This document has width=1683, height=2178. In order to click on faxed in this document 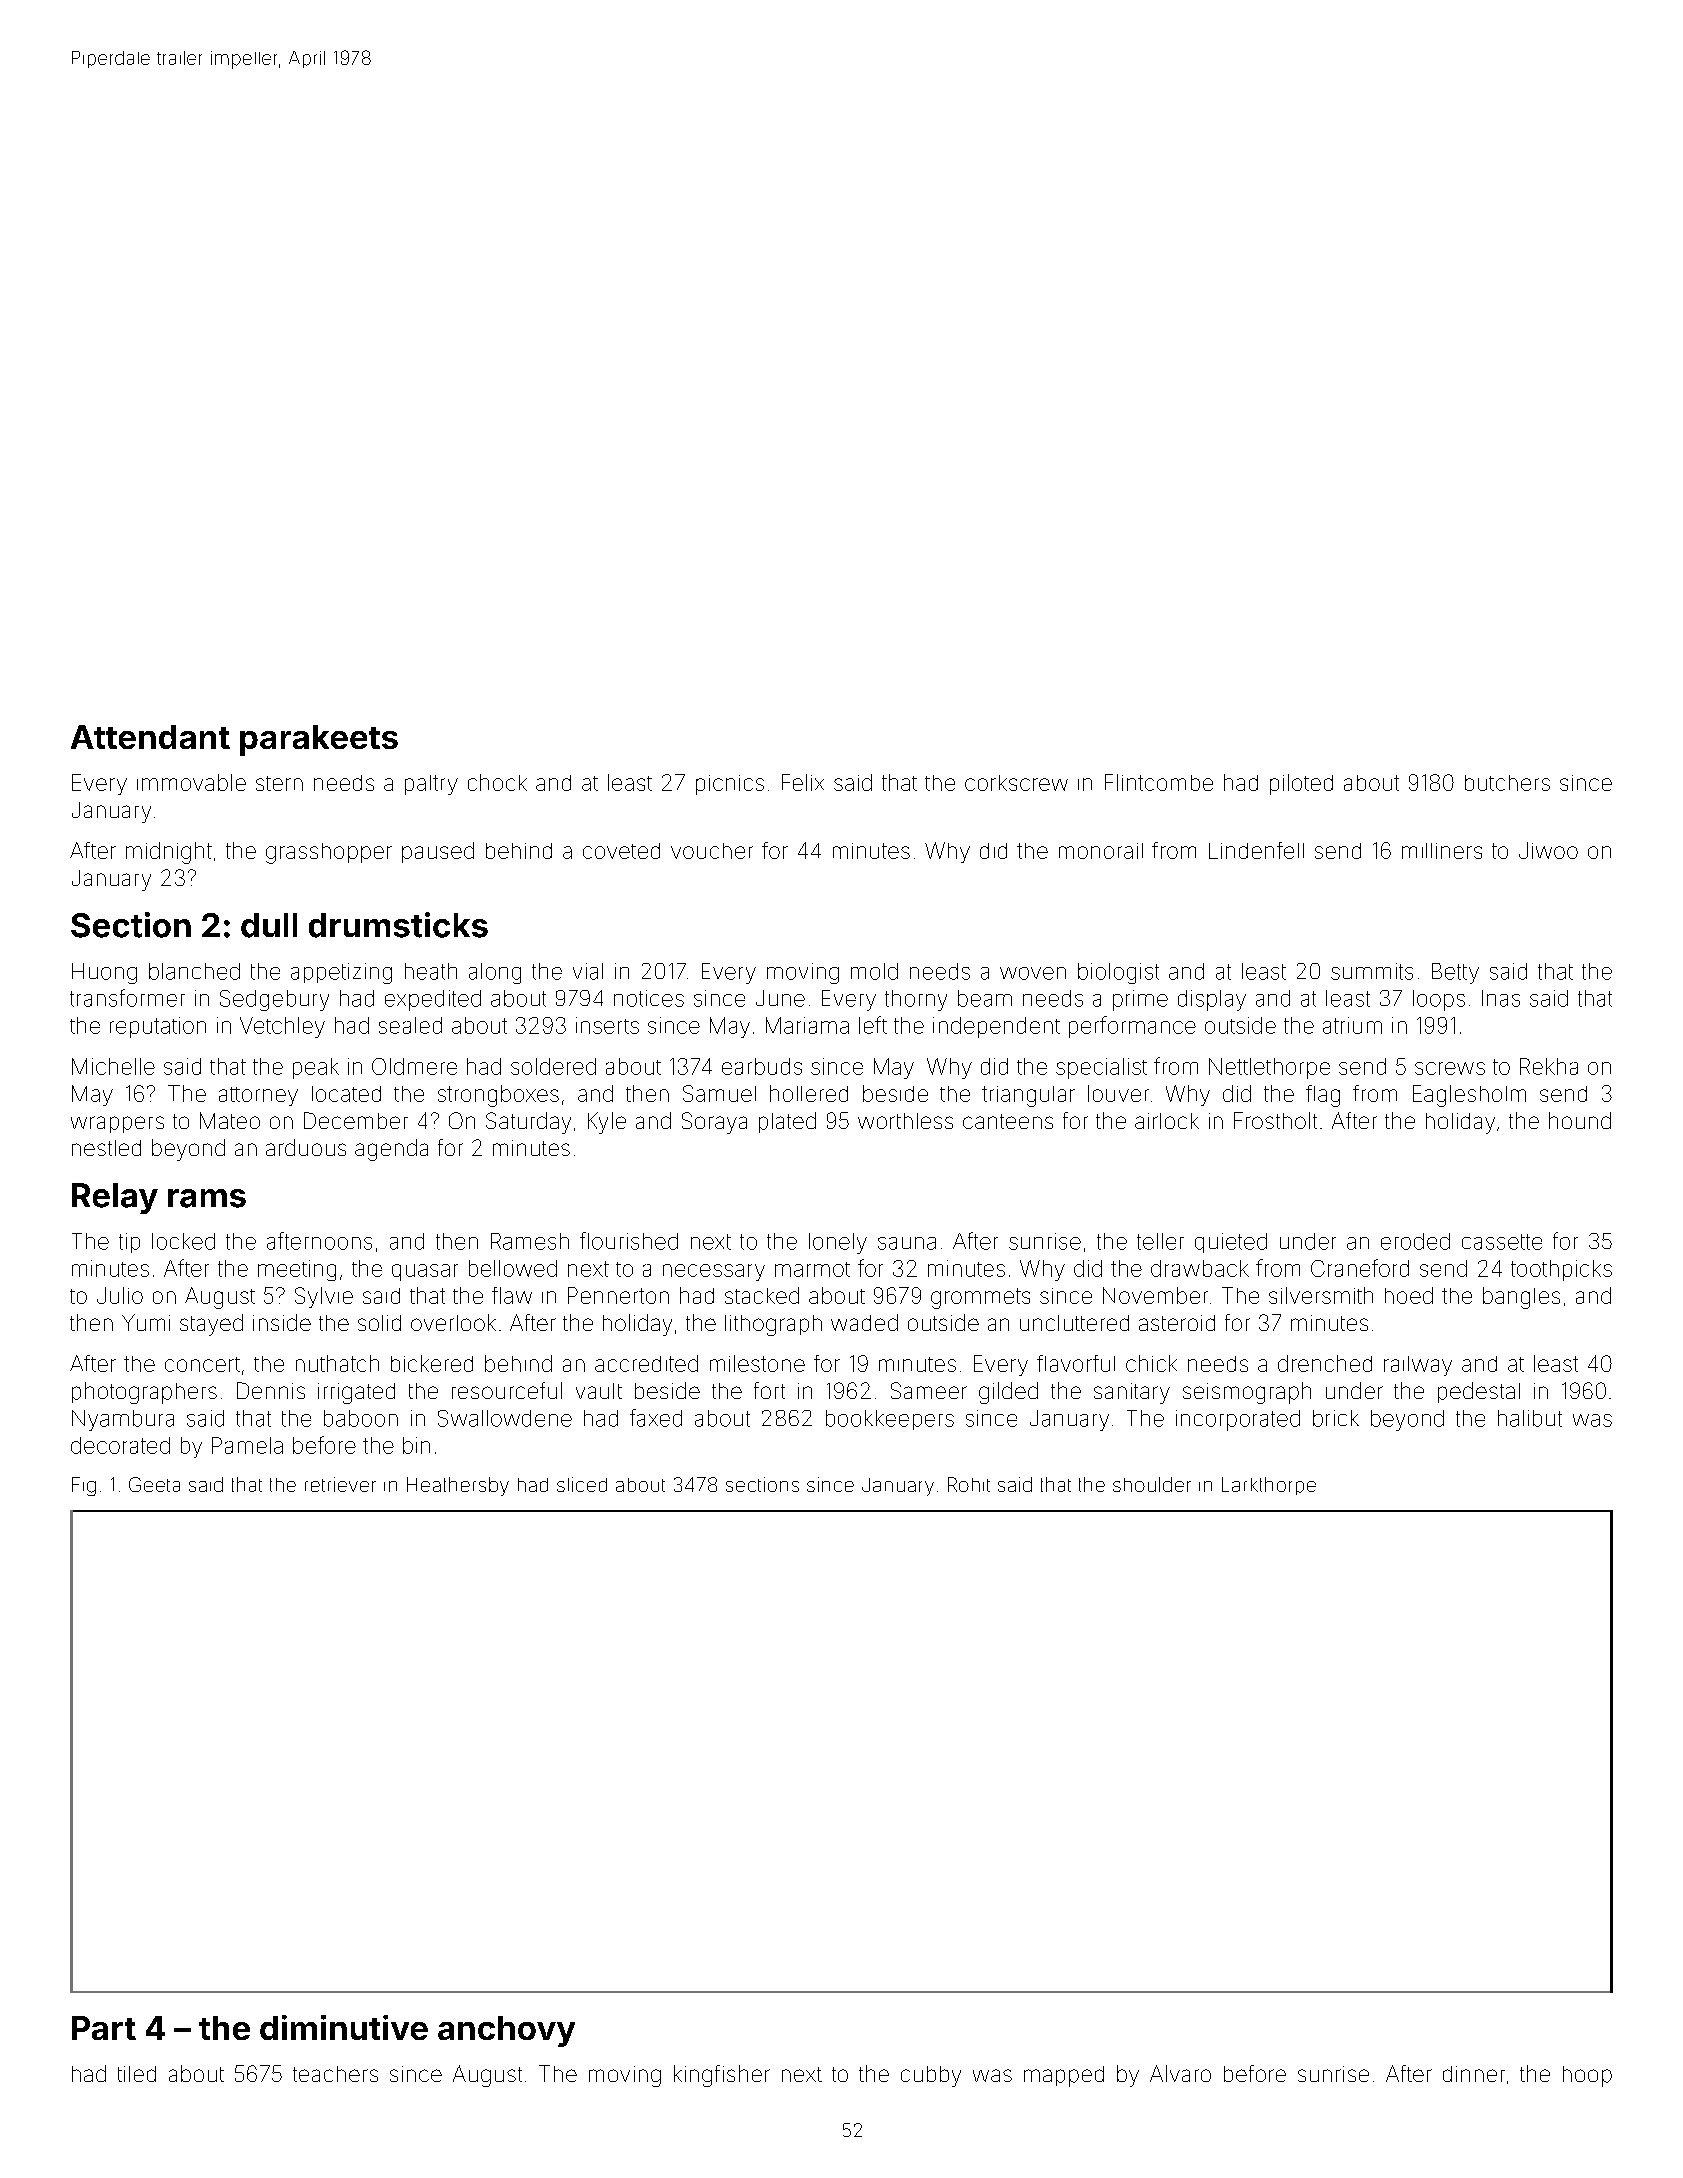, I will do `click(656, 1418)`.
